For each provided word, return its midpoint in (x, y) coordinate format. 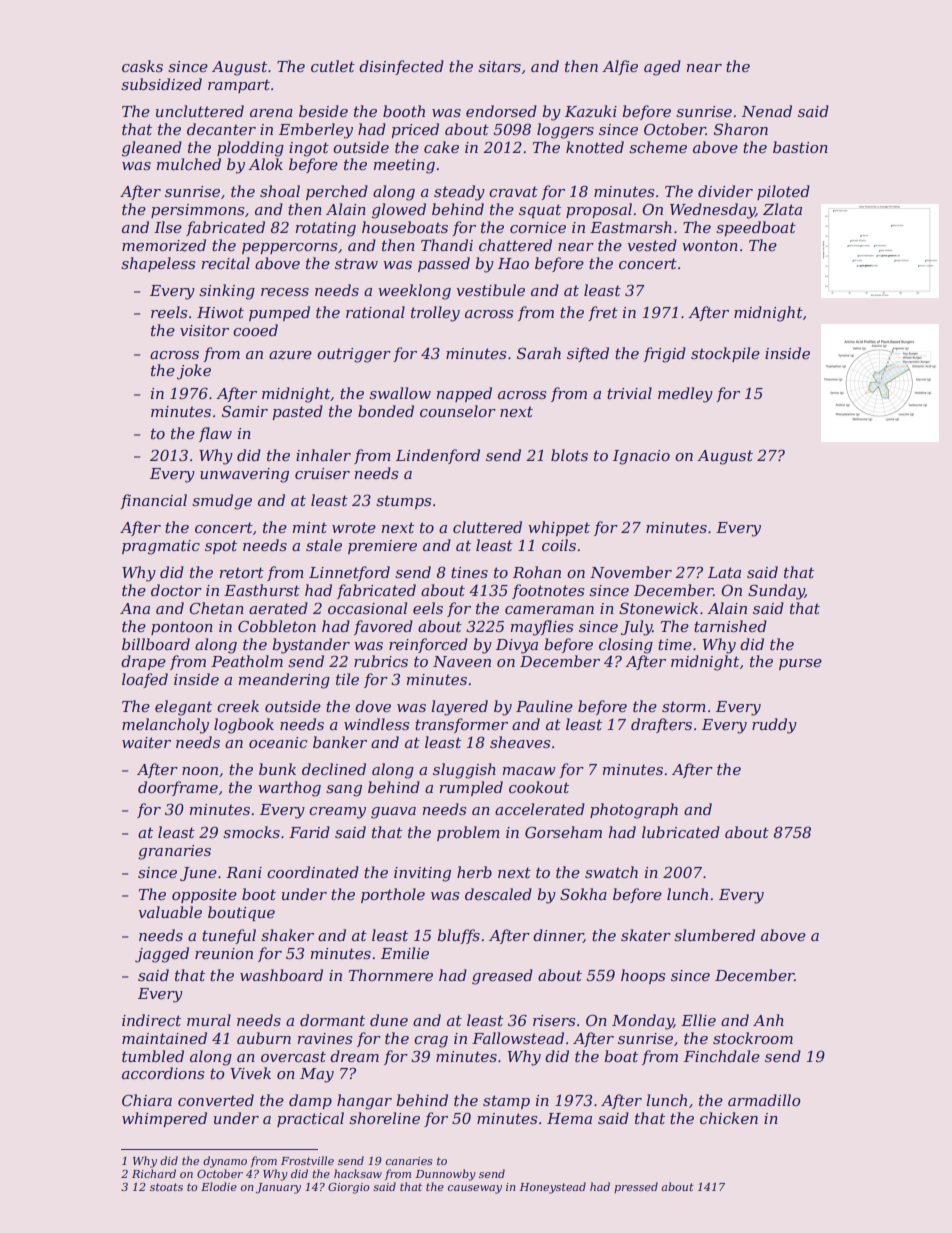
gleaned (152, 149)
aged (662, 68)
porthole (393, 895)
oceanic (278, 742)
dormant (332, 1020)
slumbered (714, 935)
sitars (499, 66)
